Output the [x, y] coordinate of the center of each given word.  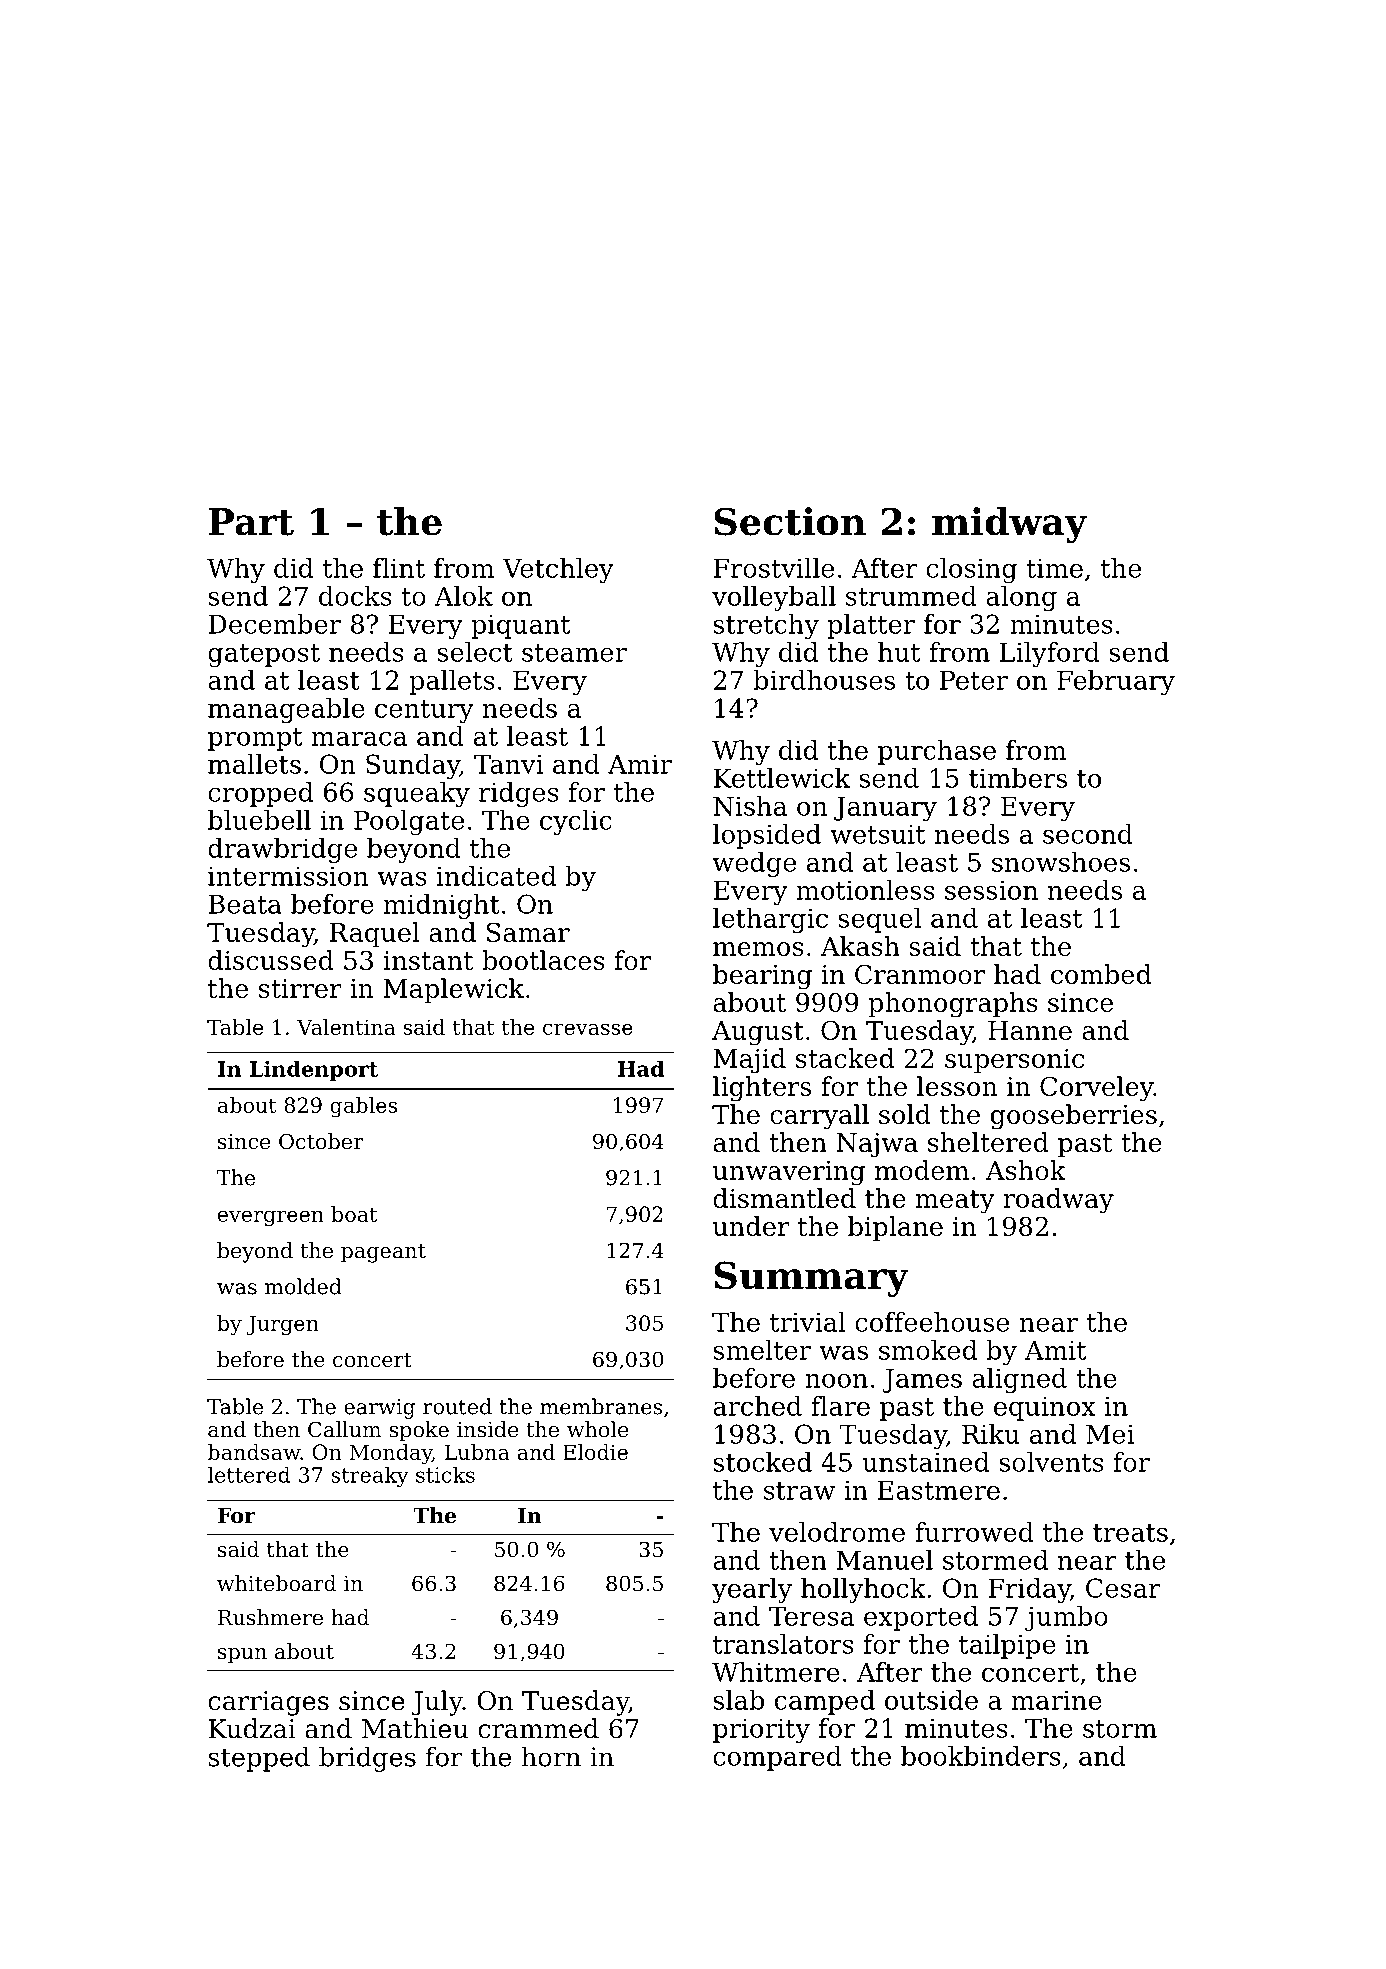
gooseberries [1074, 1117]
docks [355, 596]
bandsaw [254, 1452]
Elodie [595, 1452]
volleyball [774, 598]
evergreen [271, 1218]
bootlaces [543, 960]
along [1021, 598]
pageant [383, 1253]
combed [1101, 974]
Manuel [885, 1560]
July [437, 1703]
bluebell [259, 820]
